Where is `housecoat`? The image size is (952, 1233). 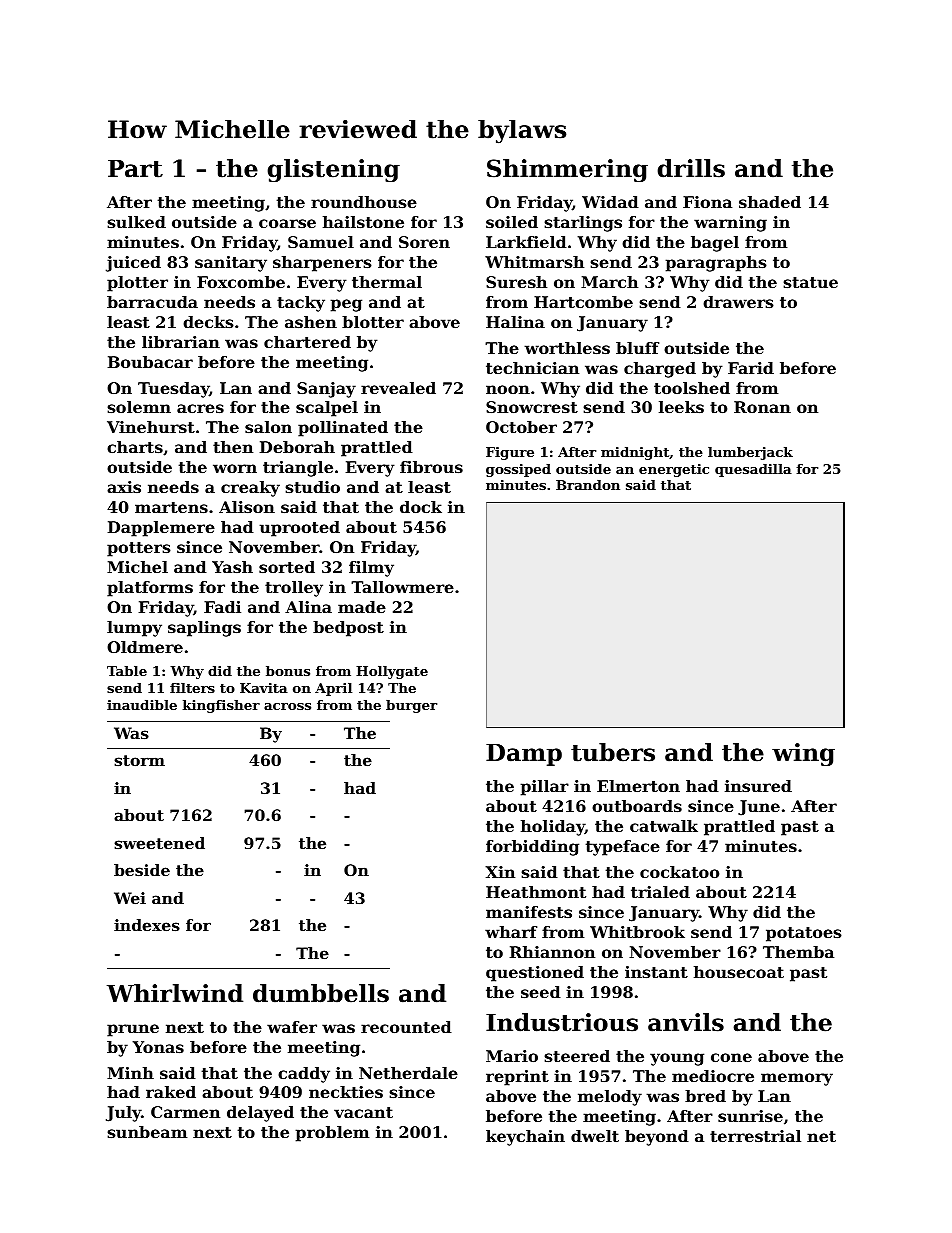 housecoat is located at coordinates (739, 972).
